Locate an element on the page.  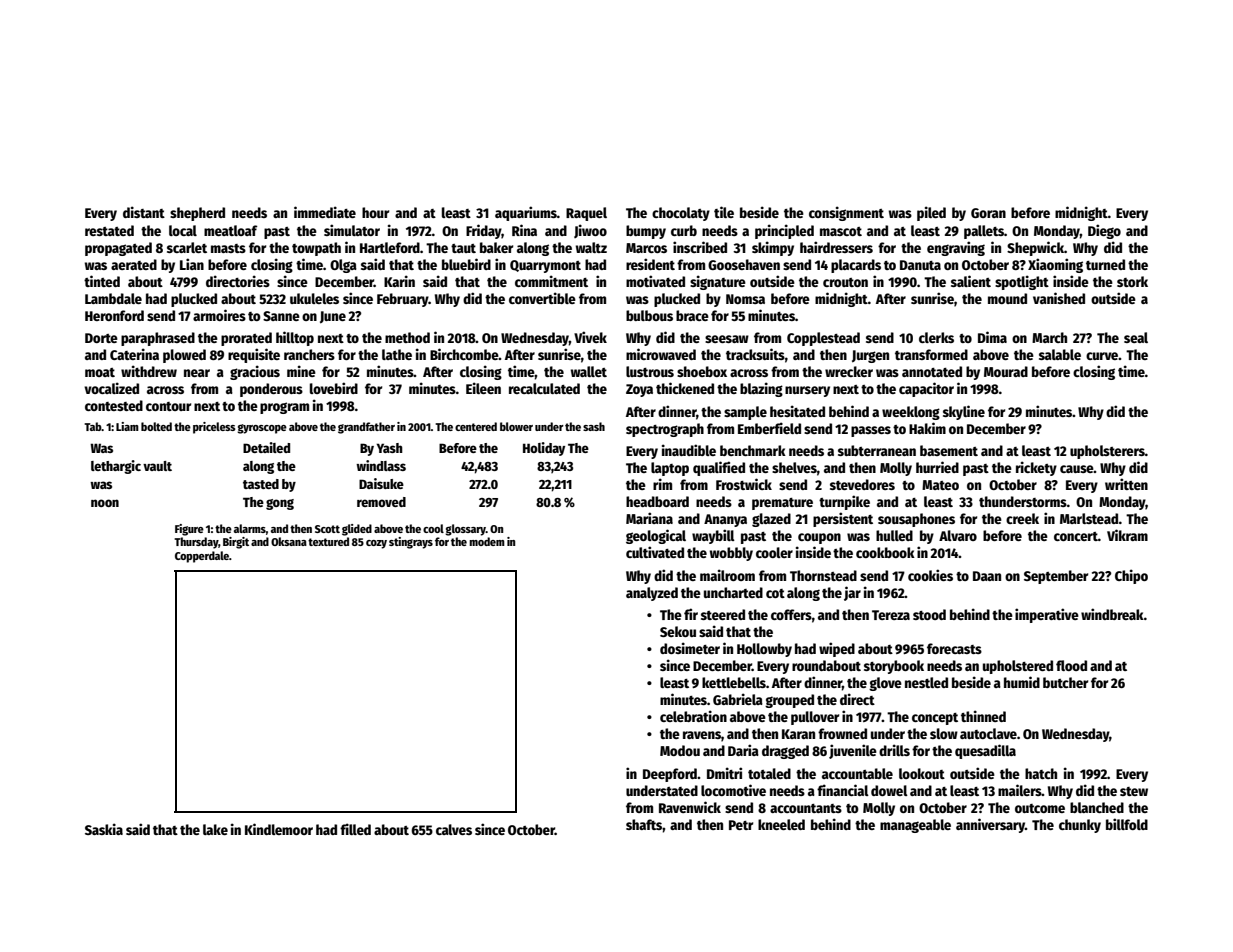
Copperdale is located at coordinates (202, 557).
